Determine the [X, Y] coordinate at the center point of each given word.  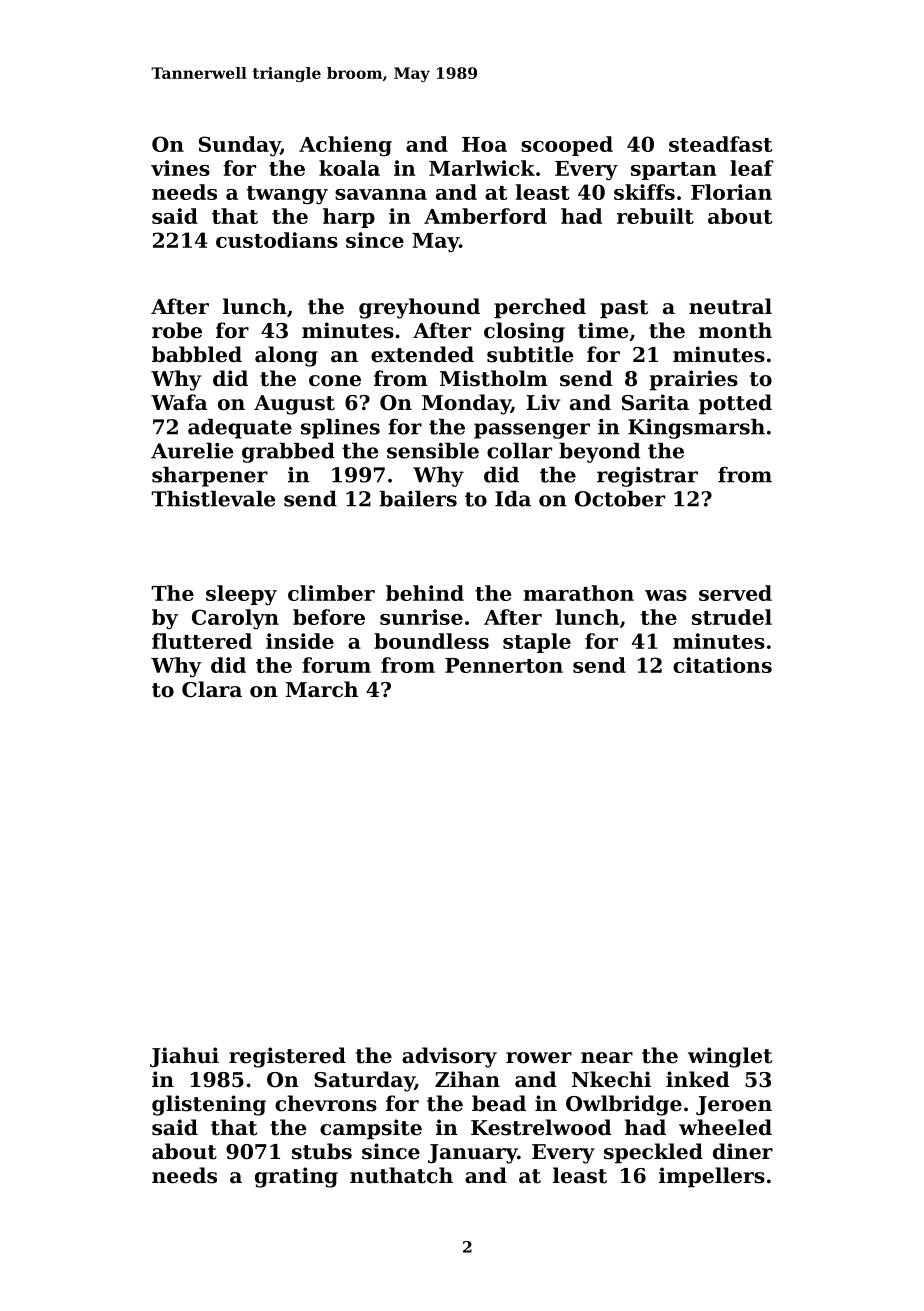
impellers [712, 1177]
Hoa [484, 144]
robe [177, 330]
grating [296, 1177]
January [473, 1154]
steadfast [720, 144]
